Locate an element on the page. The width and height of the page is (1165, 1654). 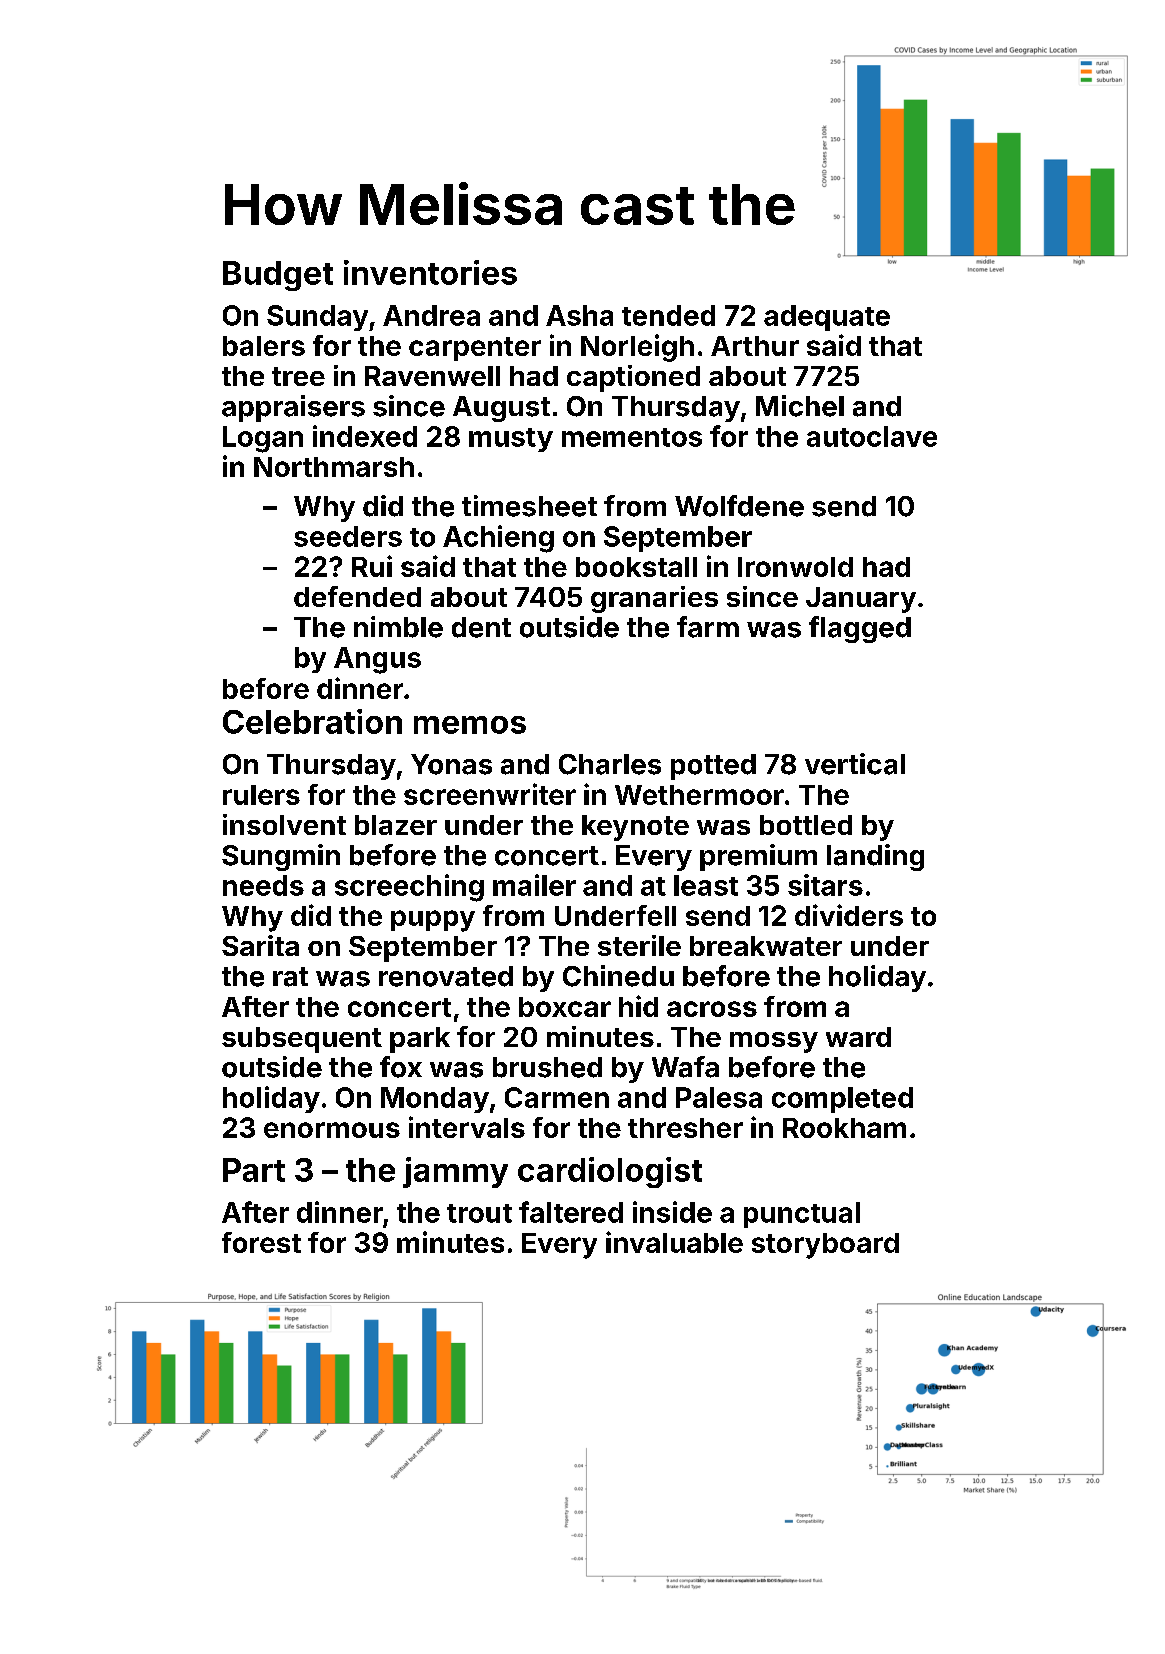
memos is located at coordinates (470, 725).
